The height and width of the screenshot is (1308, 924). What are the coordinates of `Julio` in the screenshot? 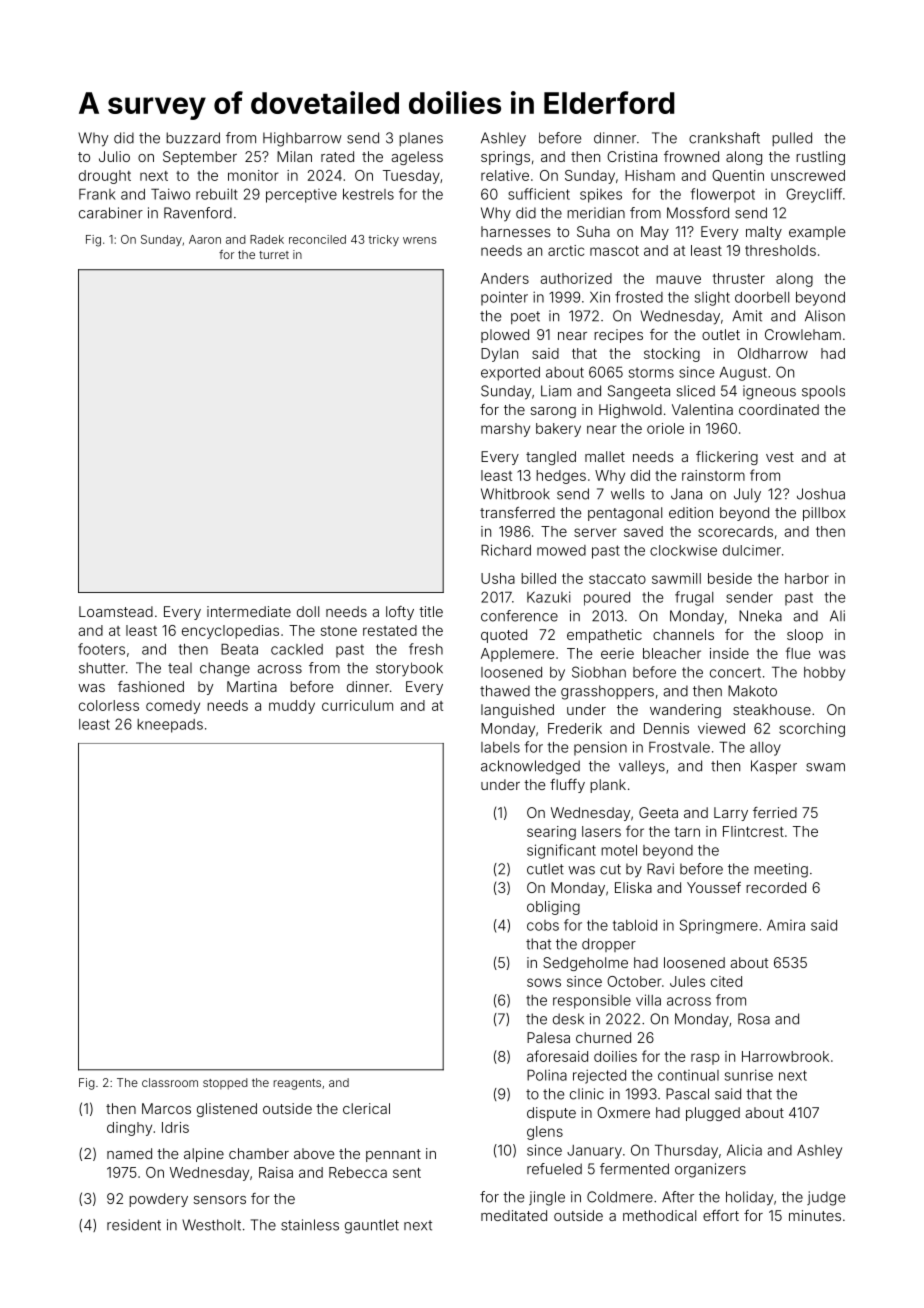 It's located at (114, 156).
